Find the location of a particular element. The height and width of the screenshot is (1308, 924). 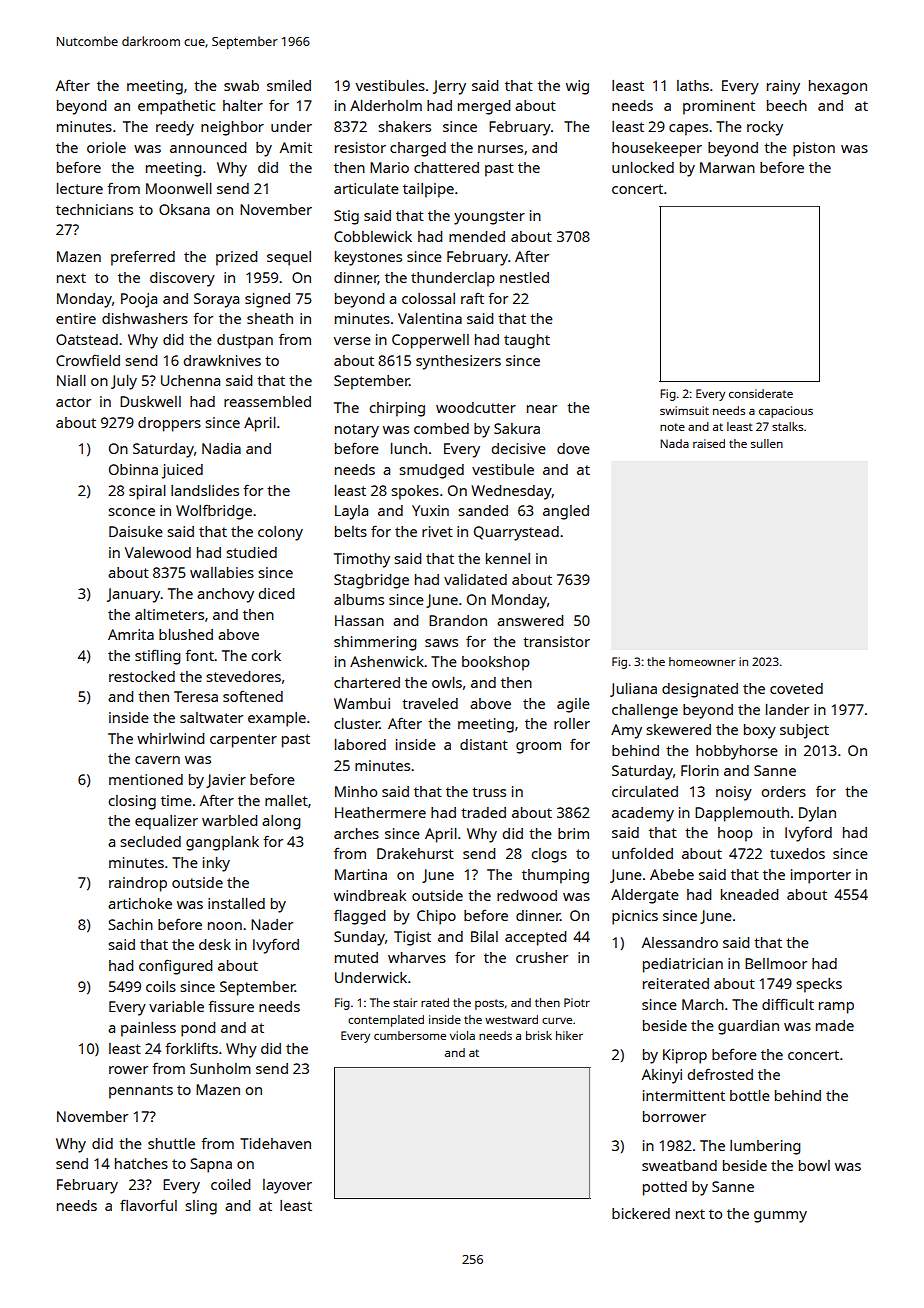

flavorful is located at coordinates (148, 1205).
